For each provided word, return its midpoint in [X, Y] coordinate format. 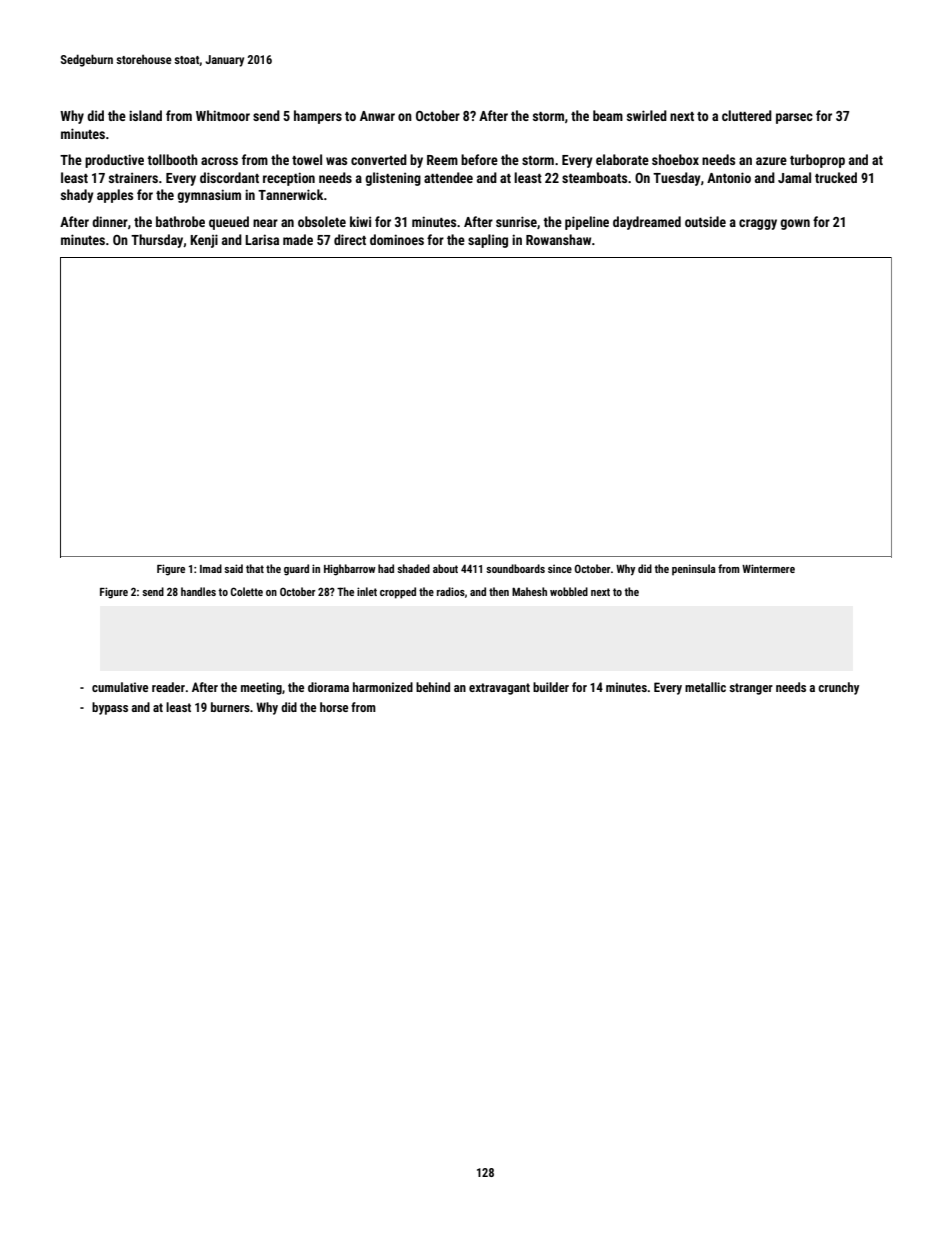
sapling [488, 241]
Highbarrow [350, 570]
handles [198, 591]
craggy [758, 224]
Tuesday [677, 179]
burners [230, 707]
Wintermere [768, 568]
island [145, 115]
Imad [211, 568]
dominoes [397, 239]
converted [379, 159]
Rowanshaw [558, 239]
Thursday [157, 241]
